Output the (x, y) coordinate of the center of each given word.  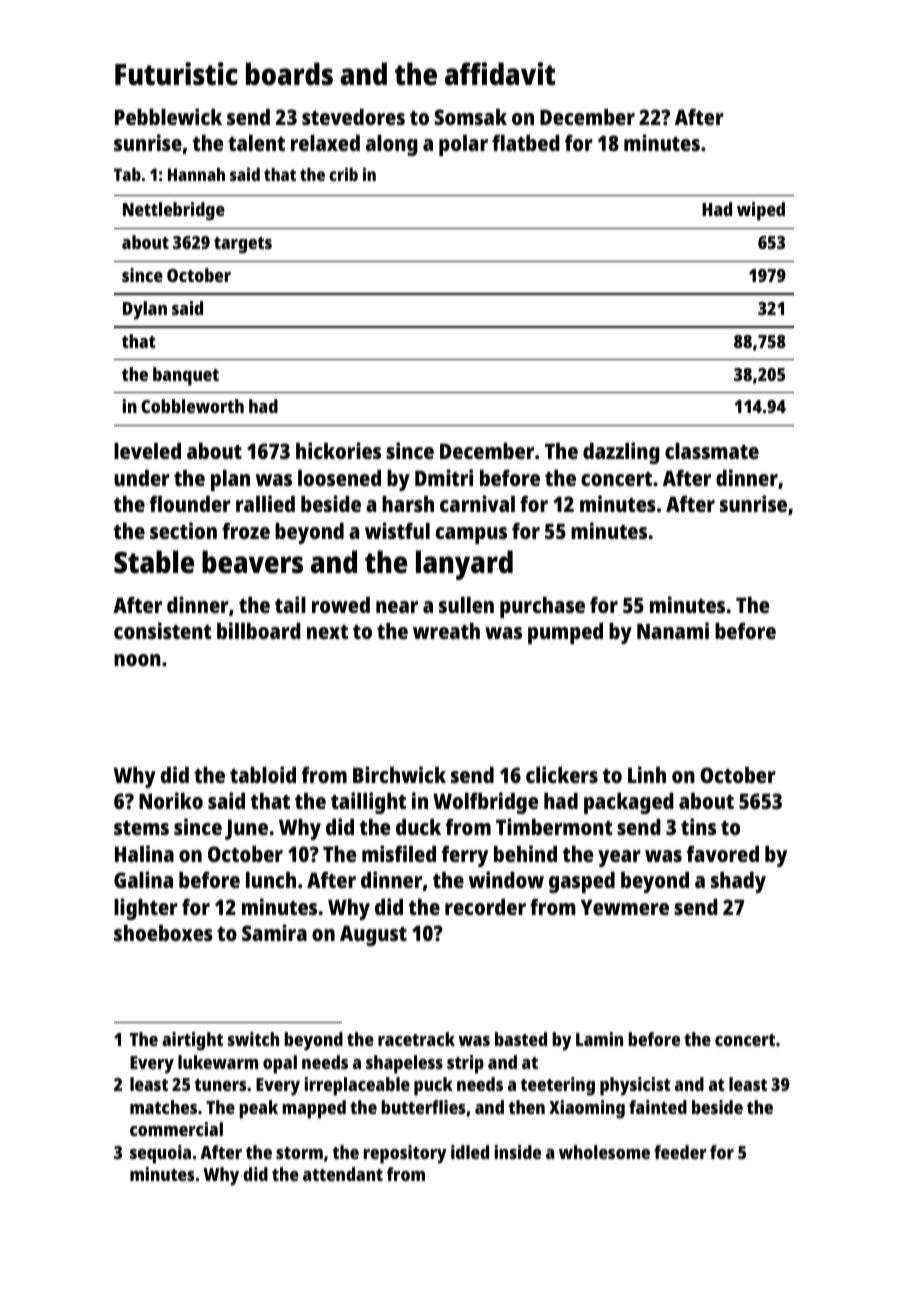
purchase (542, 607)
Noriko (171, 800)
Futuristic (176, 74)
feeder (680, 1152)
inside (517, 1152)
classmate (712, 451)
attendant (343, 1174)
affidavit (500, 74)
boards (289, 74)
